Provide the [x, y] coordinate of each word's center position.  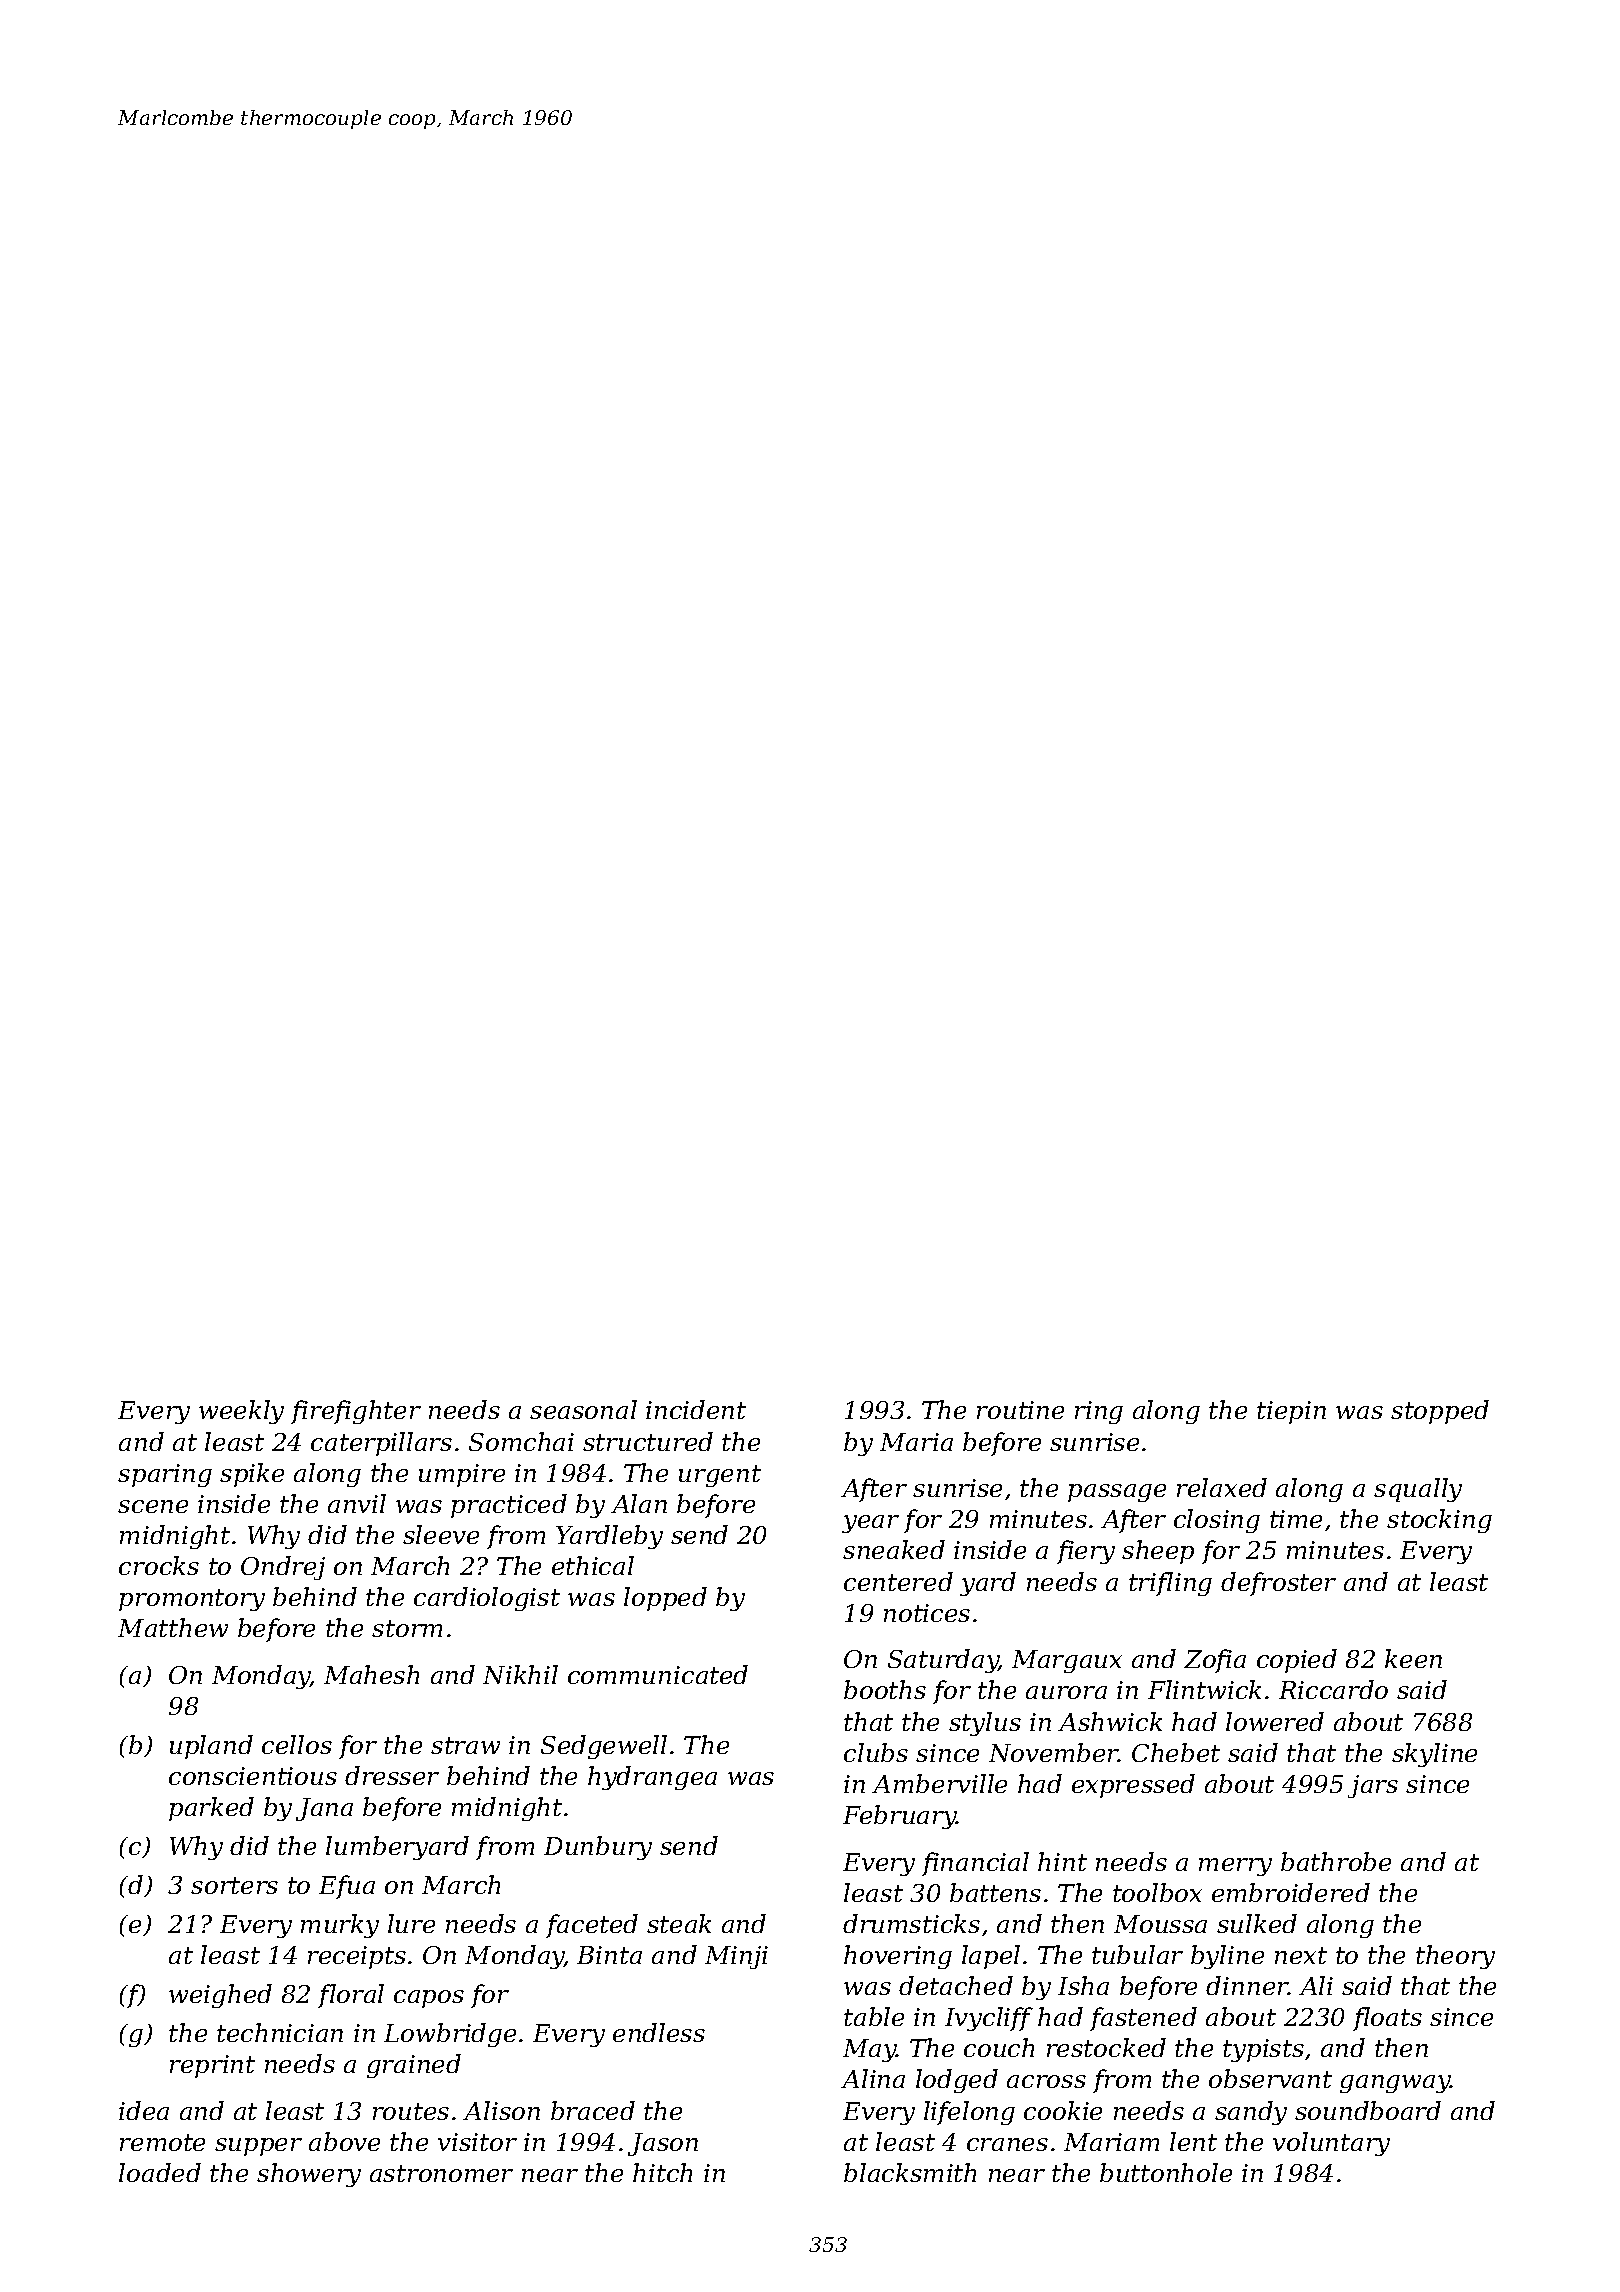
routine [1020, 1410]
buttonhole [1166, 2172]
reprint [212, 2066]
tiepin [1291, 1412]
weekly [241, 1412]
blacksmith [910, 2172]
